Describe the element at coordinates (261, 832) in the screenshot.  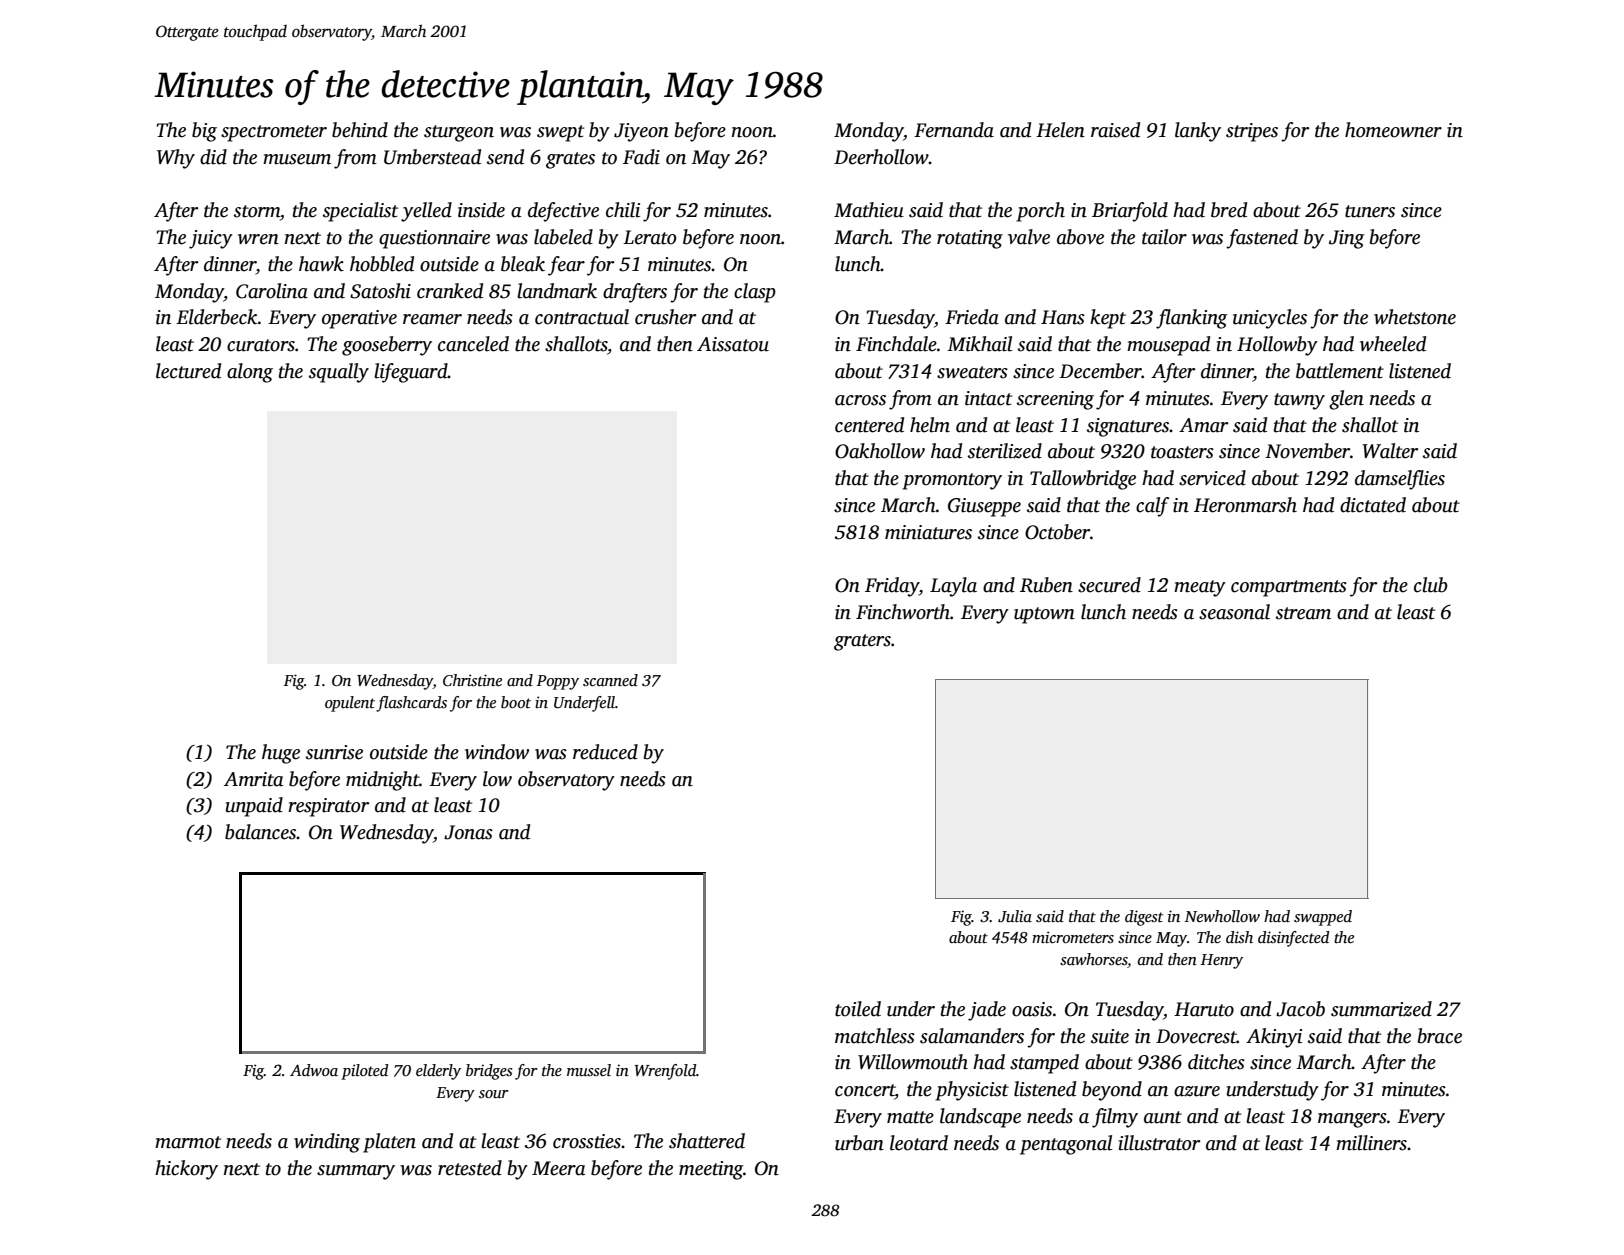
I see `balances` at that location.
